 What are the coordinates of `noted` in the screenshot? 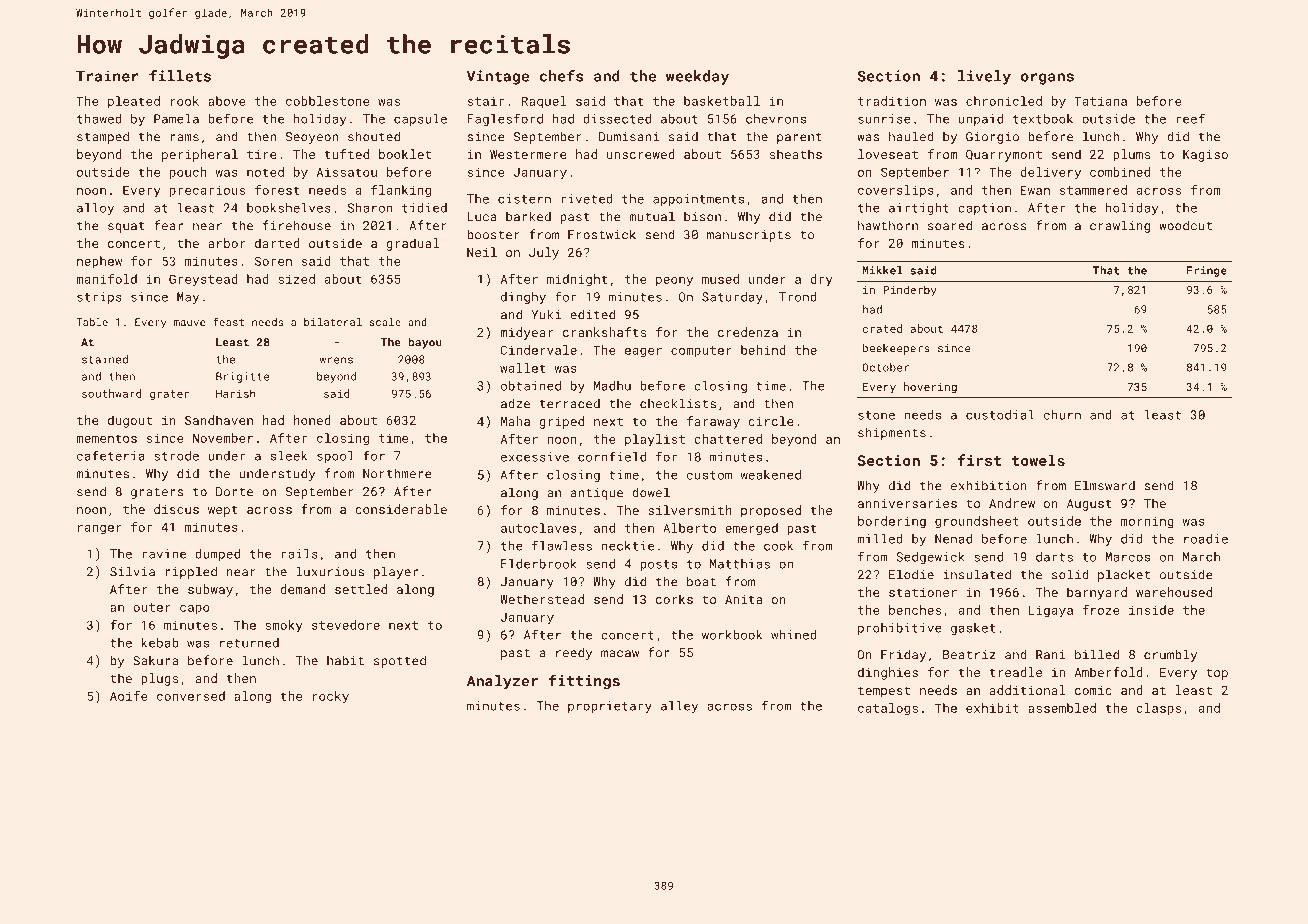 It's located at (265, 172).
